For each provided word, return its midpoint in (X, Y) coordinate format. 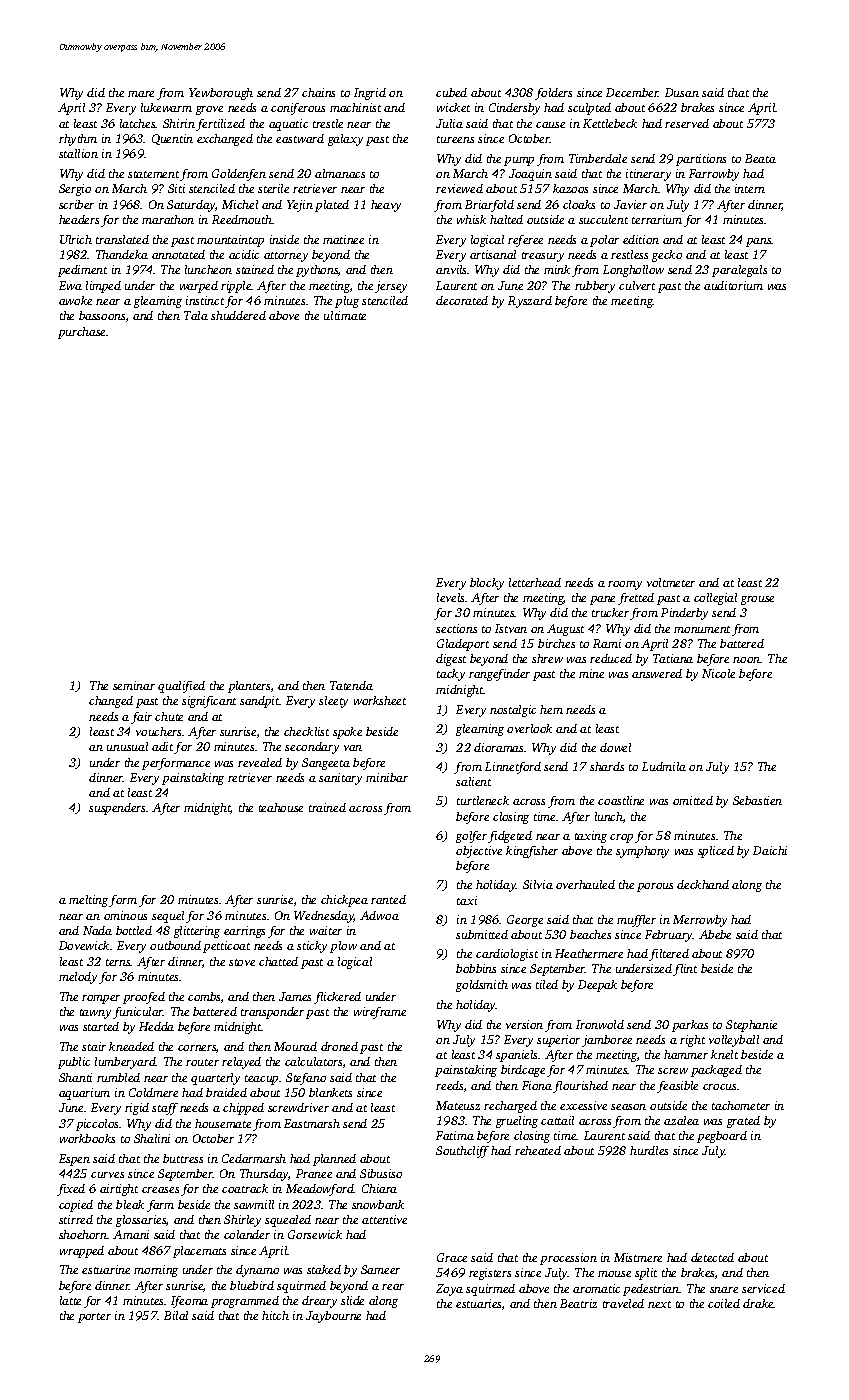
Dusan (682, 92)
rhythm (78, 140)
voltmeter (671, 582)
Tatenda (351, 685)
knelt (724, 1054)
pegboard (722, 1137)
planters (249, 687)
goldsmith (482, 986)
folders (553, 94)
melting (89, 901)
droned (339, 1046)
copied (76, 1206)
